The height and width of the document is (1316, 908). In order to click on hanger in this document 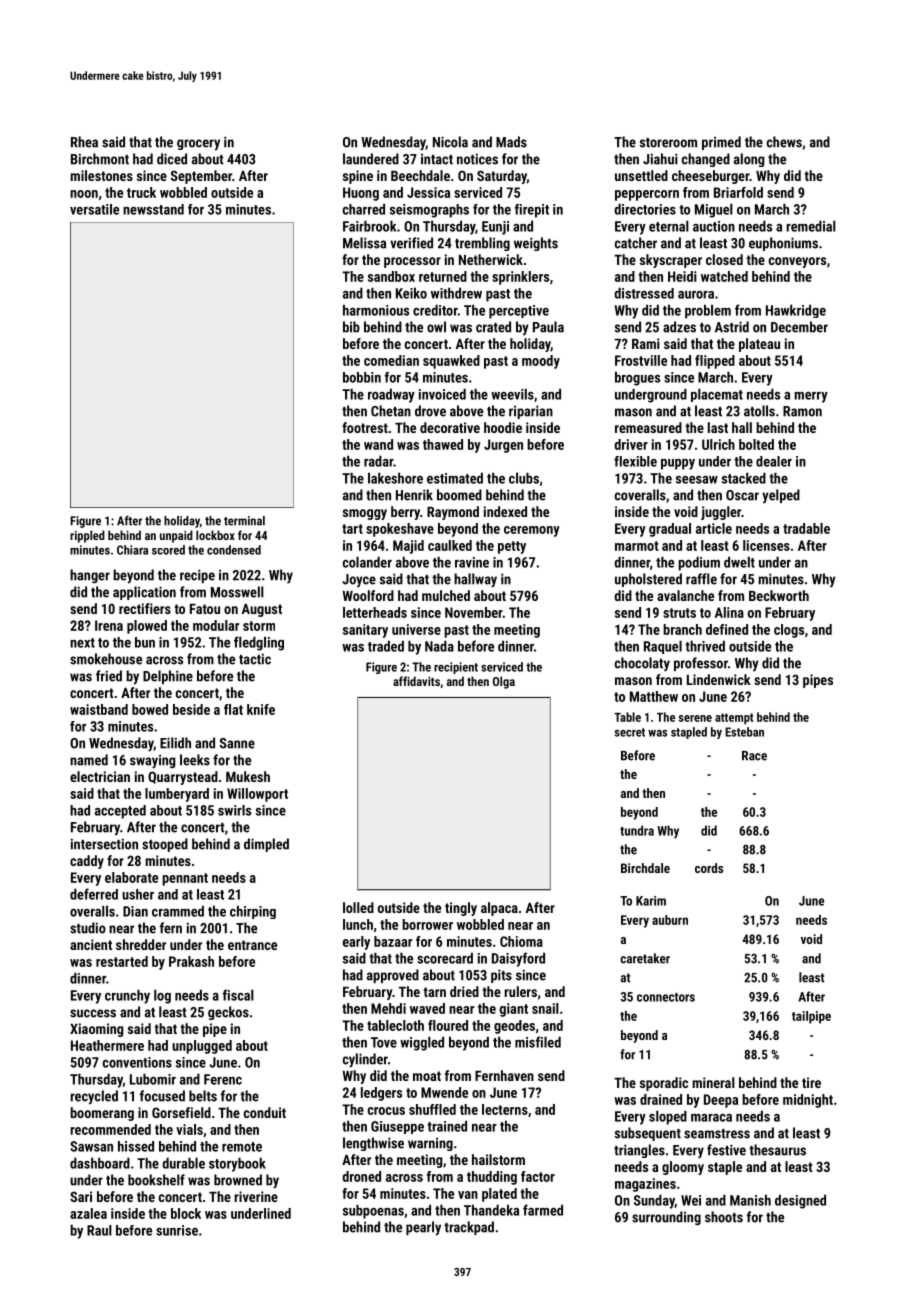, I will do `click(90, 576)`.
